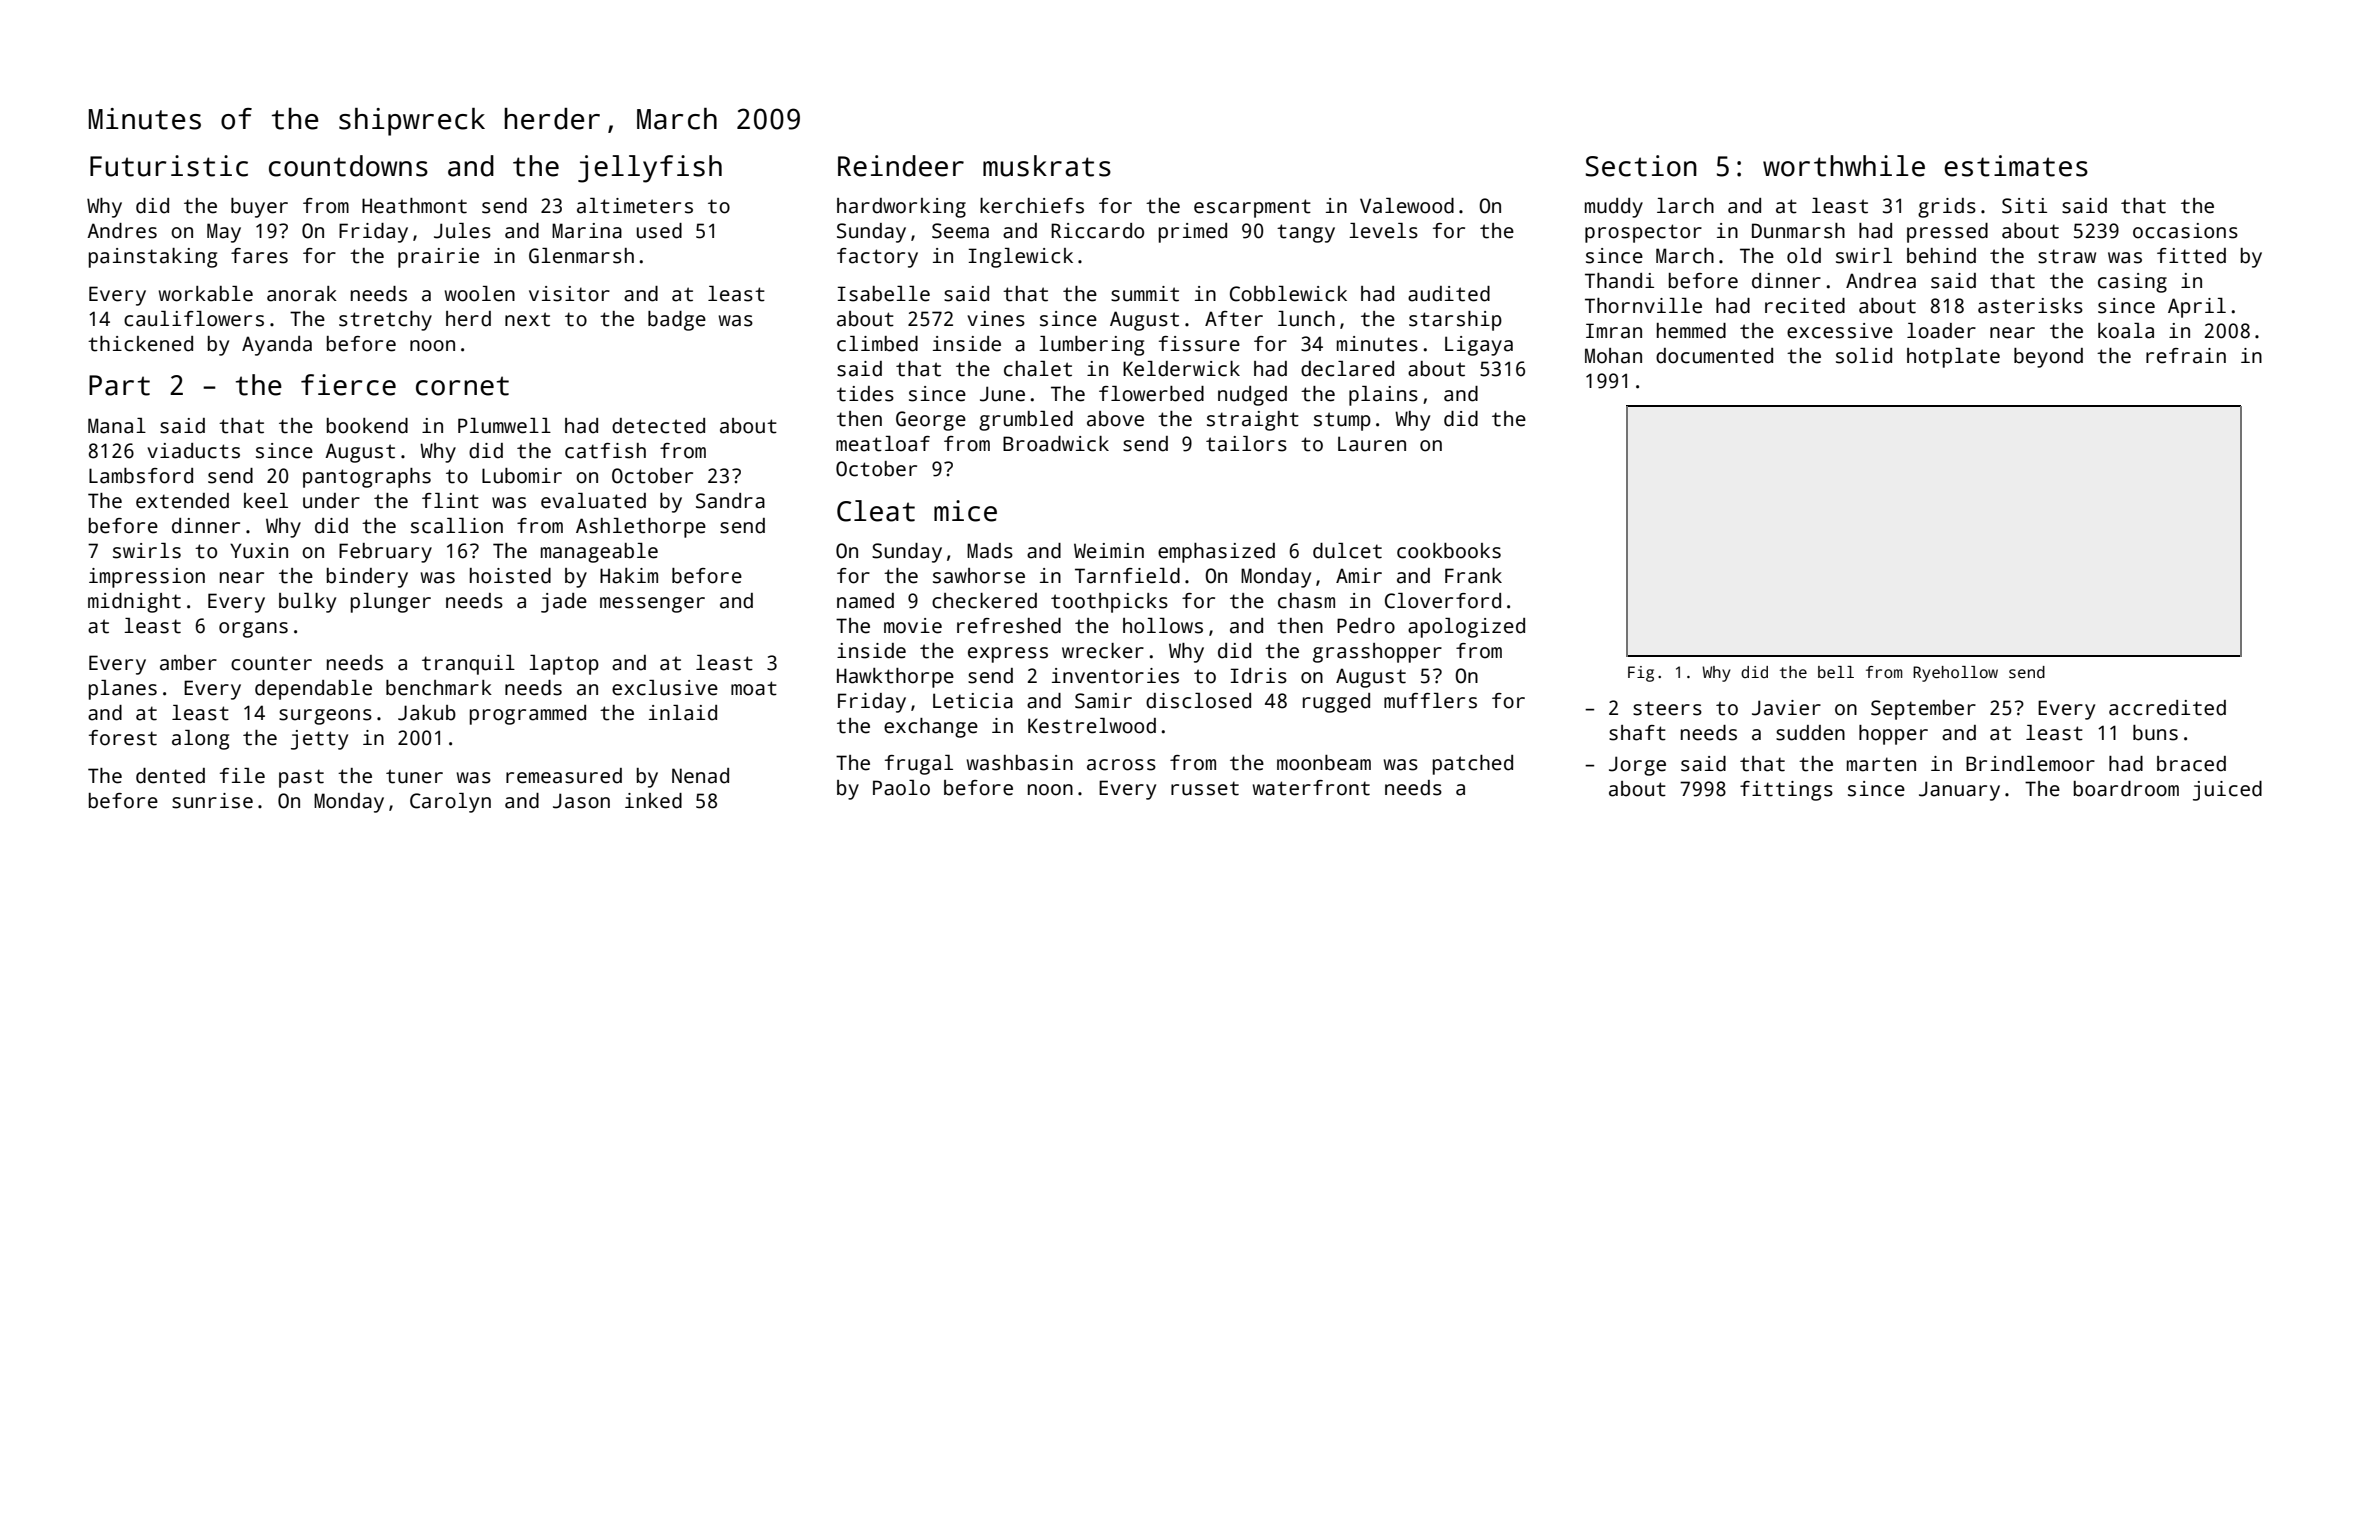  I want to click on boardroom, so click(2126, 789).
